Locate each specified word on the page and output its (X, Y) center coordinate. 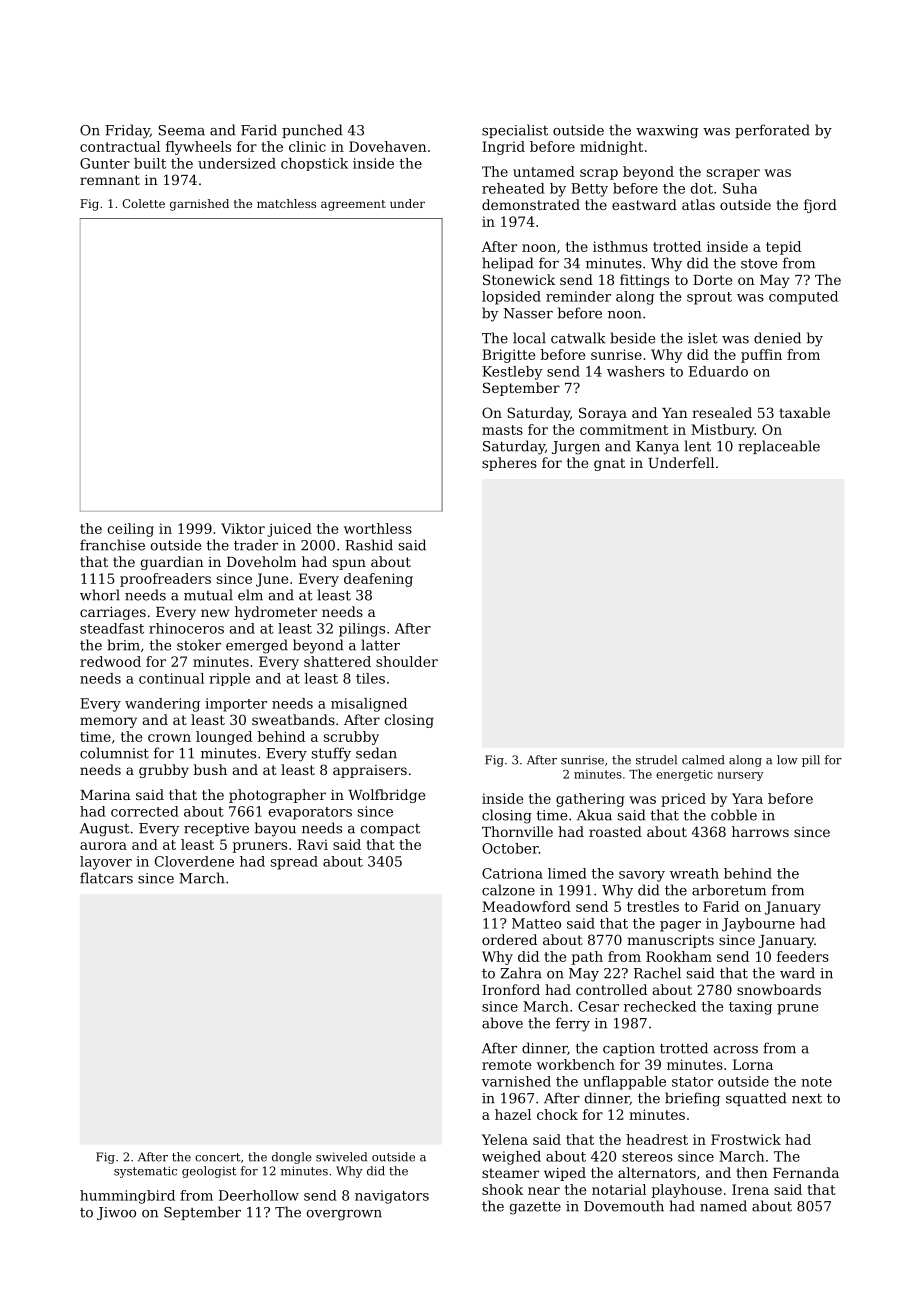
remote (506, 1065)
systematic (145, 1172)
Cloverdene (194, 861)
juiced (289, 530)
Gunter (105, 163)
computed (803, 298)
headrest (657, 1139)
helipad (507, 264)
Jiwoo (116, 1213)
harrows (760, 831)
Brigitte (508, 356)
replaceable (779, 447)
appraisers (370, 771)
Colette (143, 203)
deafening (378, 580)
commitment (624, 429)
